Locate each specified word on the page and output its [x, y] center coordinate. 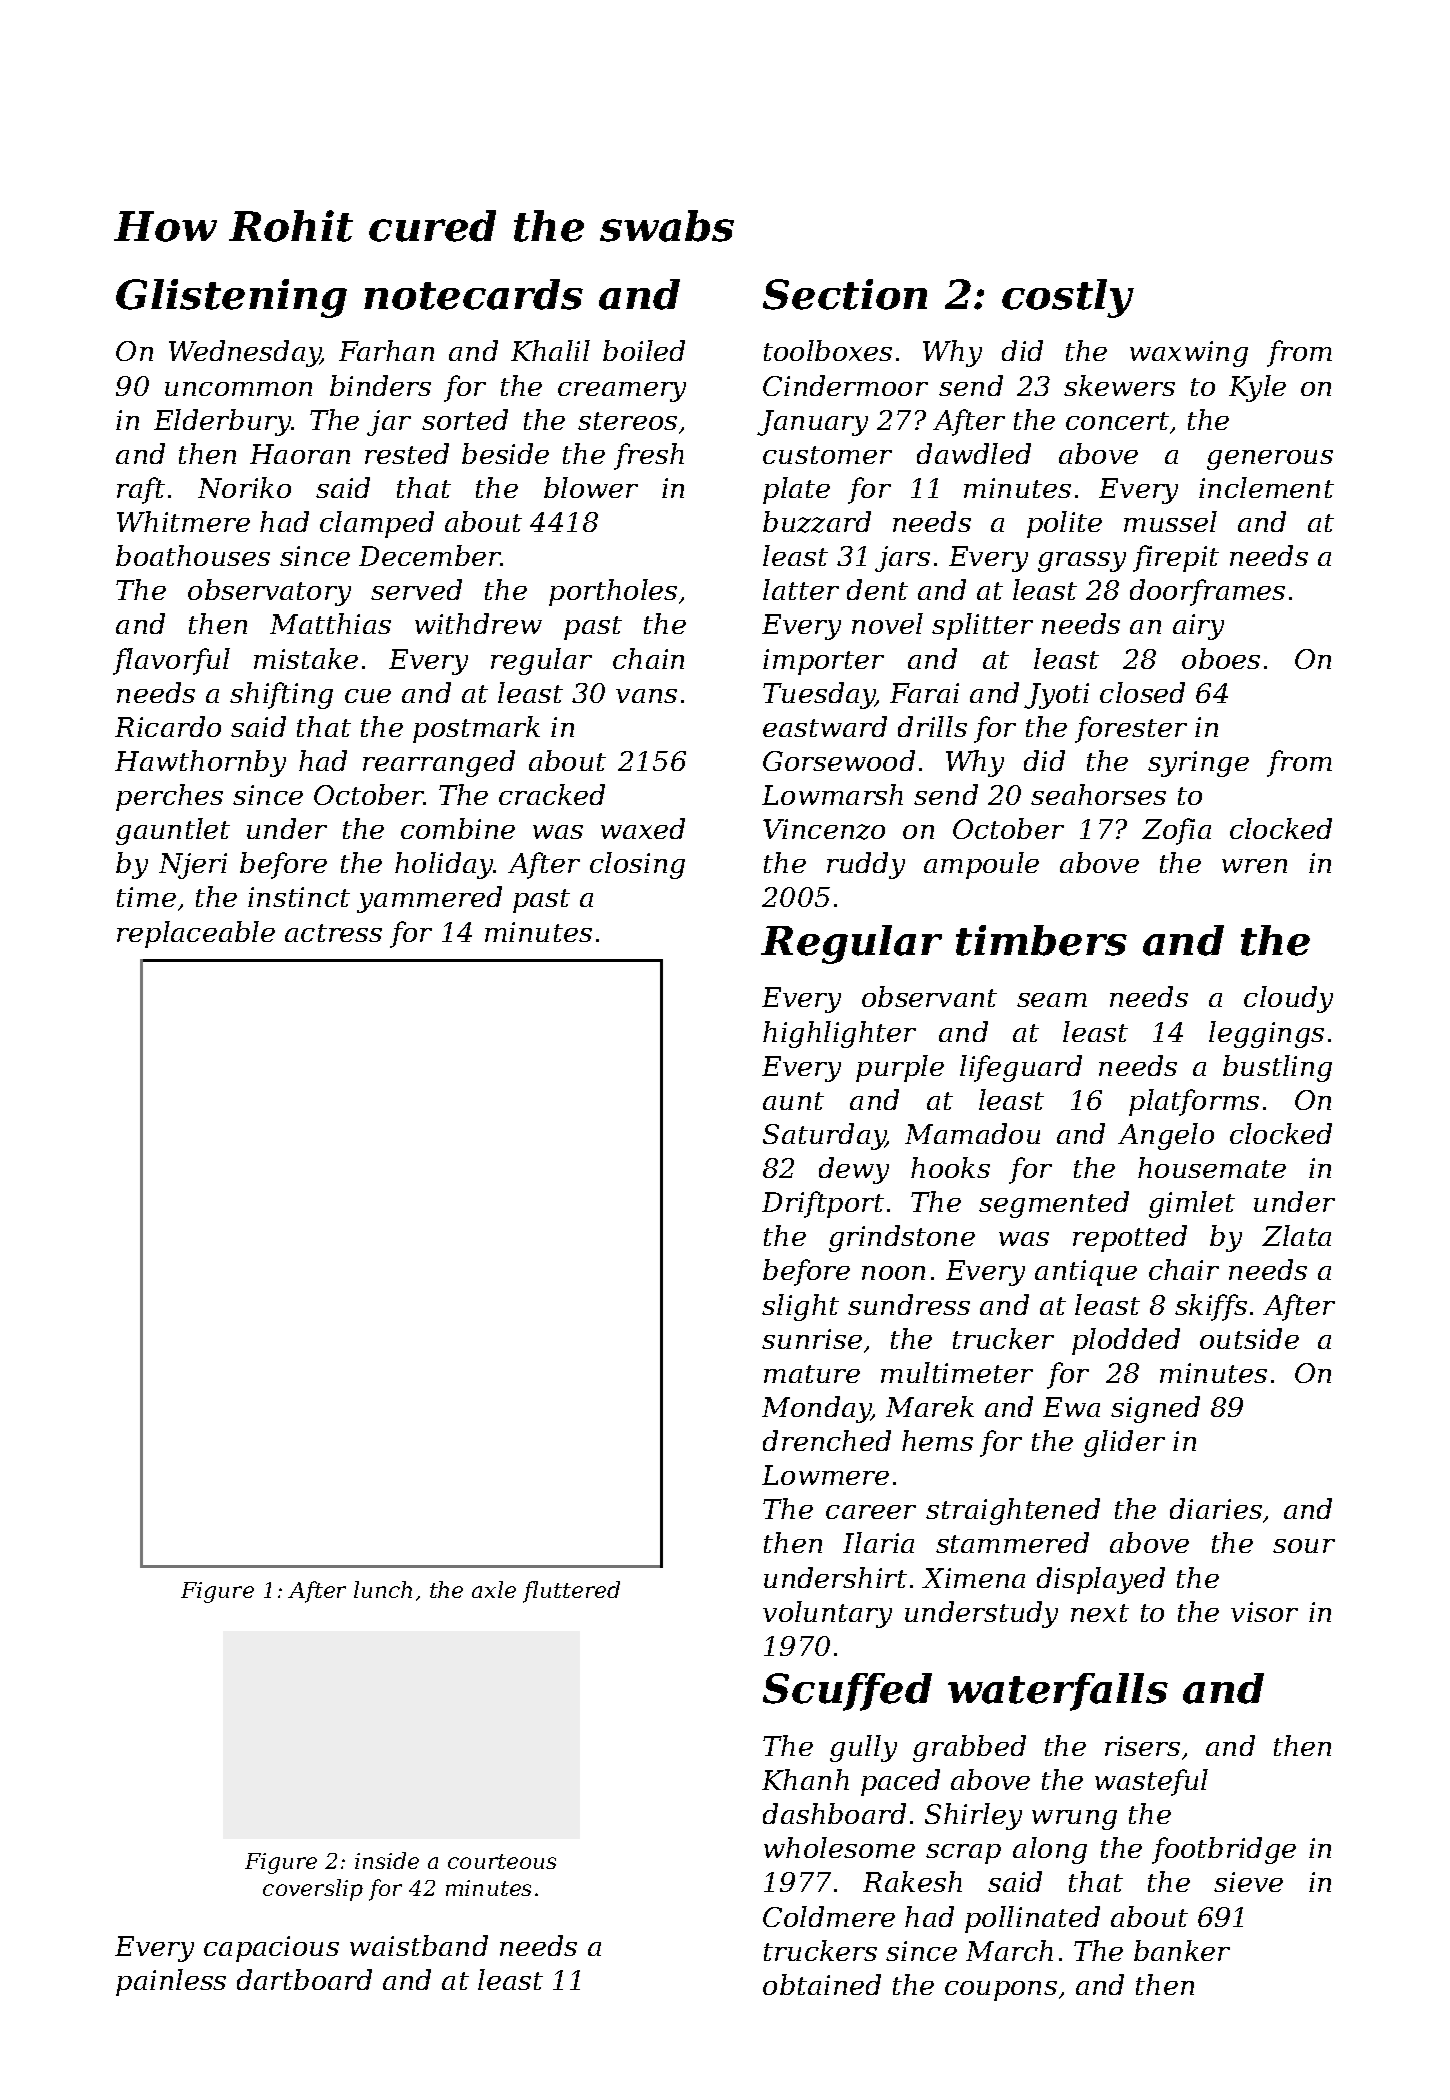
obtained [822, 1984]
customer [827, 455]
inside [387, 1860]
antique [1086, 1273]
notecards [473, 294]
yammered [429, 899]
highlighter [839, 1034]
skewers [1119, 385]
